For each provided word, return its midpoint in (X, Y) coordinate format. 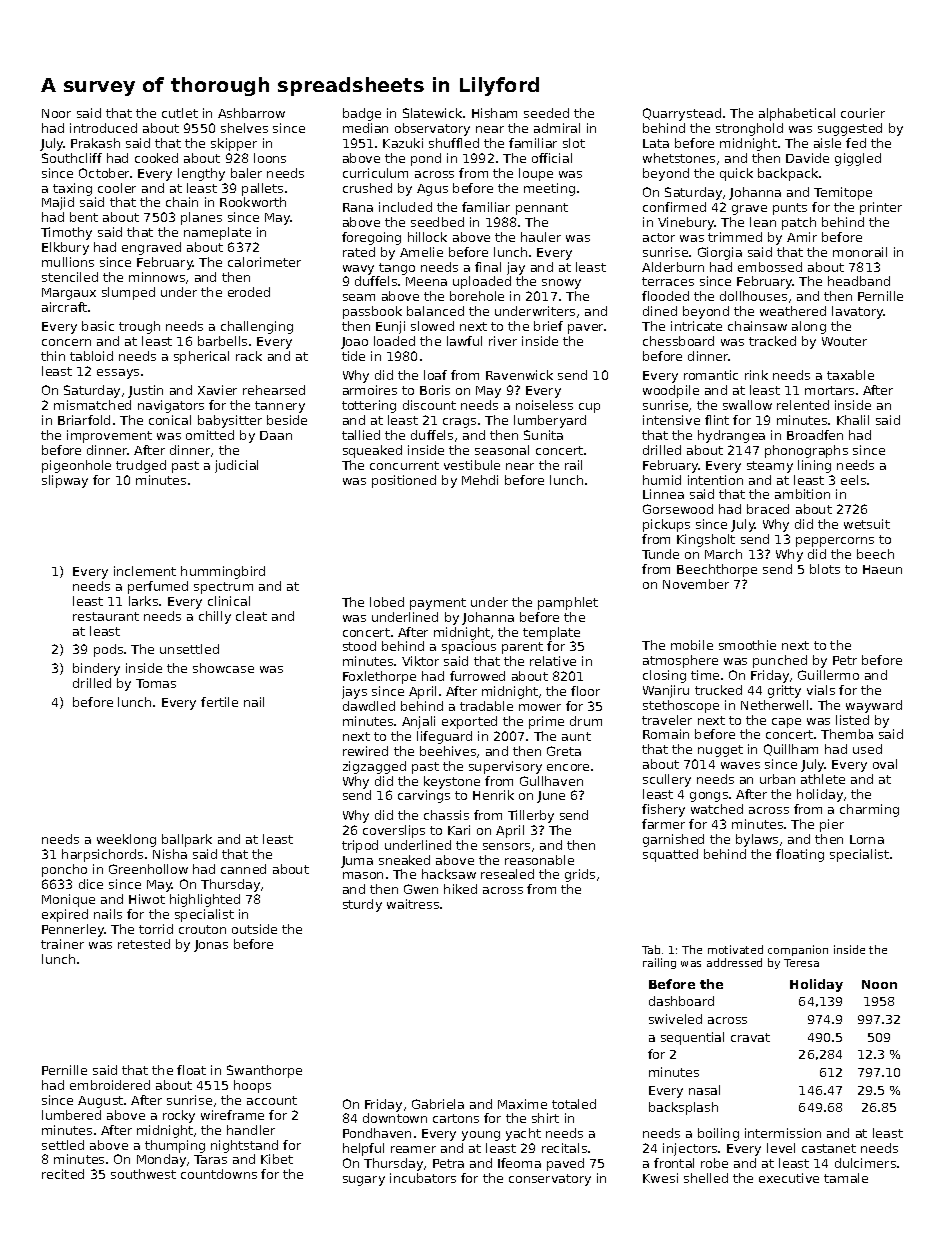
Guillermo (828, 675)
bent (84, 217)
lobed (387, 602)
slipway (65, 481)
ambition (802, 494)
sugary (364, 1181)
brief (548, 326)
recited (63, 1174)
